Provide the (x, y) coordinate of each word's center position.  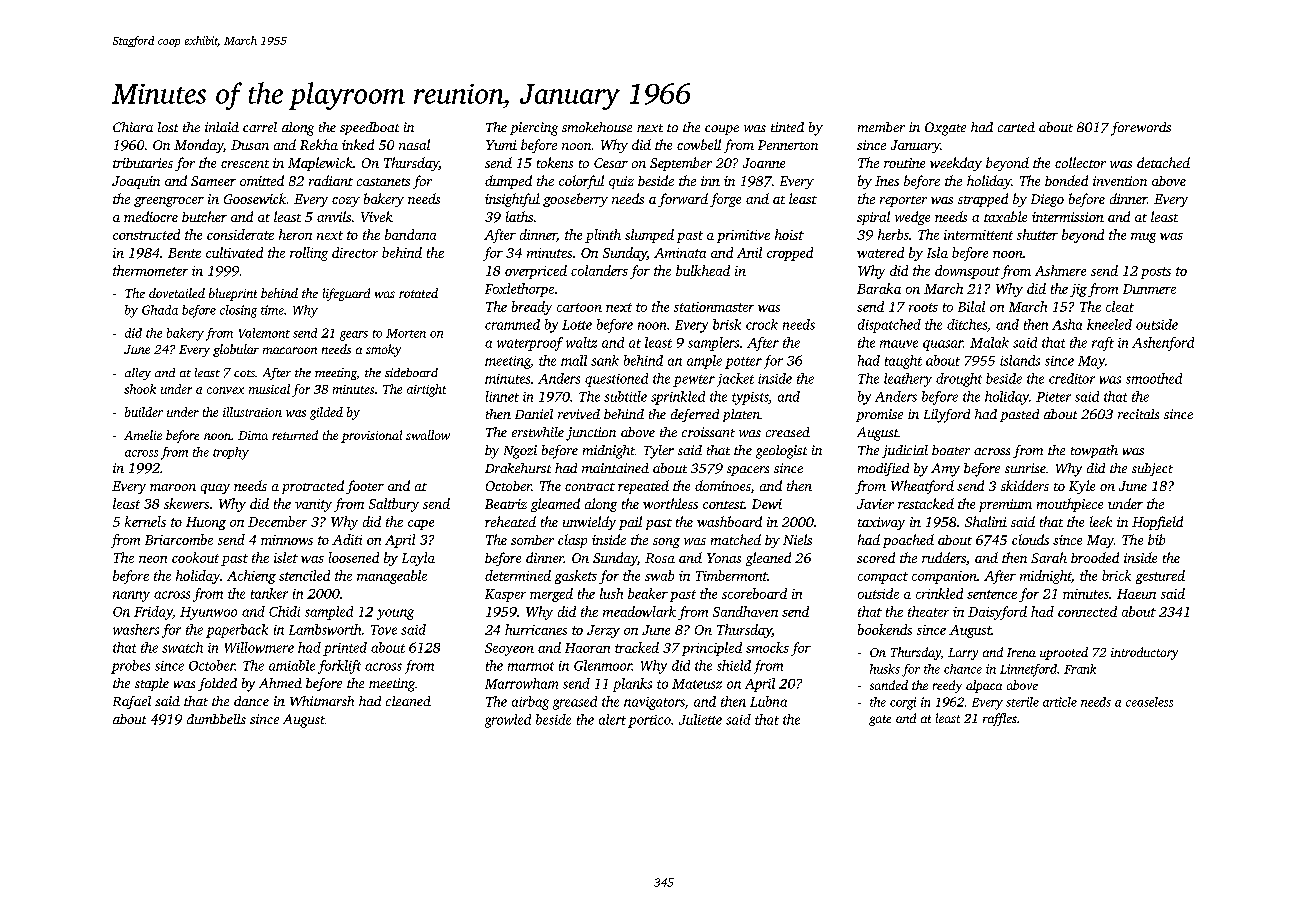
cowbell (699, 144)
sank (605, 360)
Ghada (160, 310)
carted (1016, 127)
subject (1152, 469)
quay (215, 489)
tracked (637, 647)
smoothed (1154, 378)
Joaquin (136, 182)
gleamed (555, 505)
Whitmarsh (322, 701)
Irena (1021, 652)
